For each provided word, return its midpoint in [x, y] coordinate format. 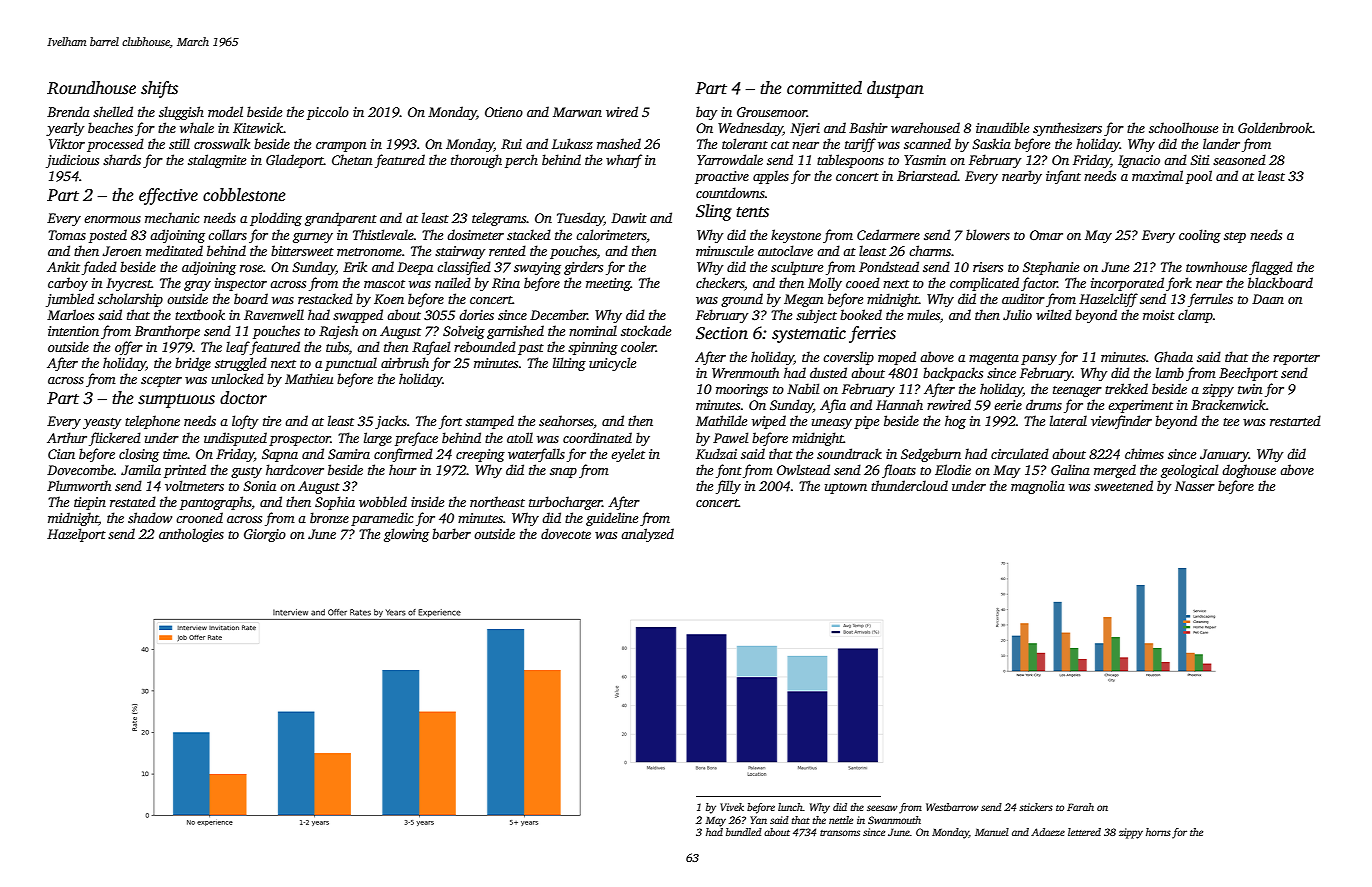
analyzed [647, 535]
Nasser [1195, 486]
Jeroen [121, 251]
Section [722, 333]
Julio [1017, 314]
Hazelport [76, 535]
